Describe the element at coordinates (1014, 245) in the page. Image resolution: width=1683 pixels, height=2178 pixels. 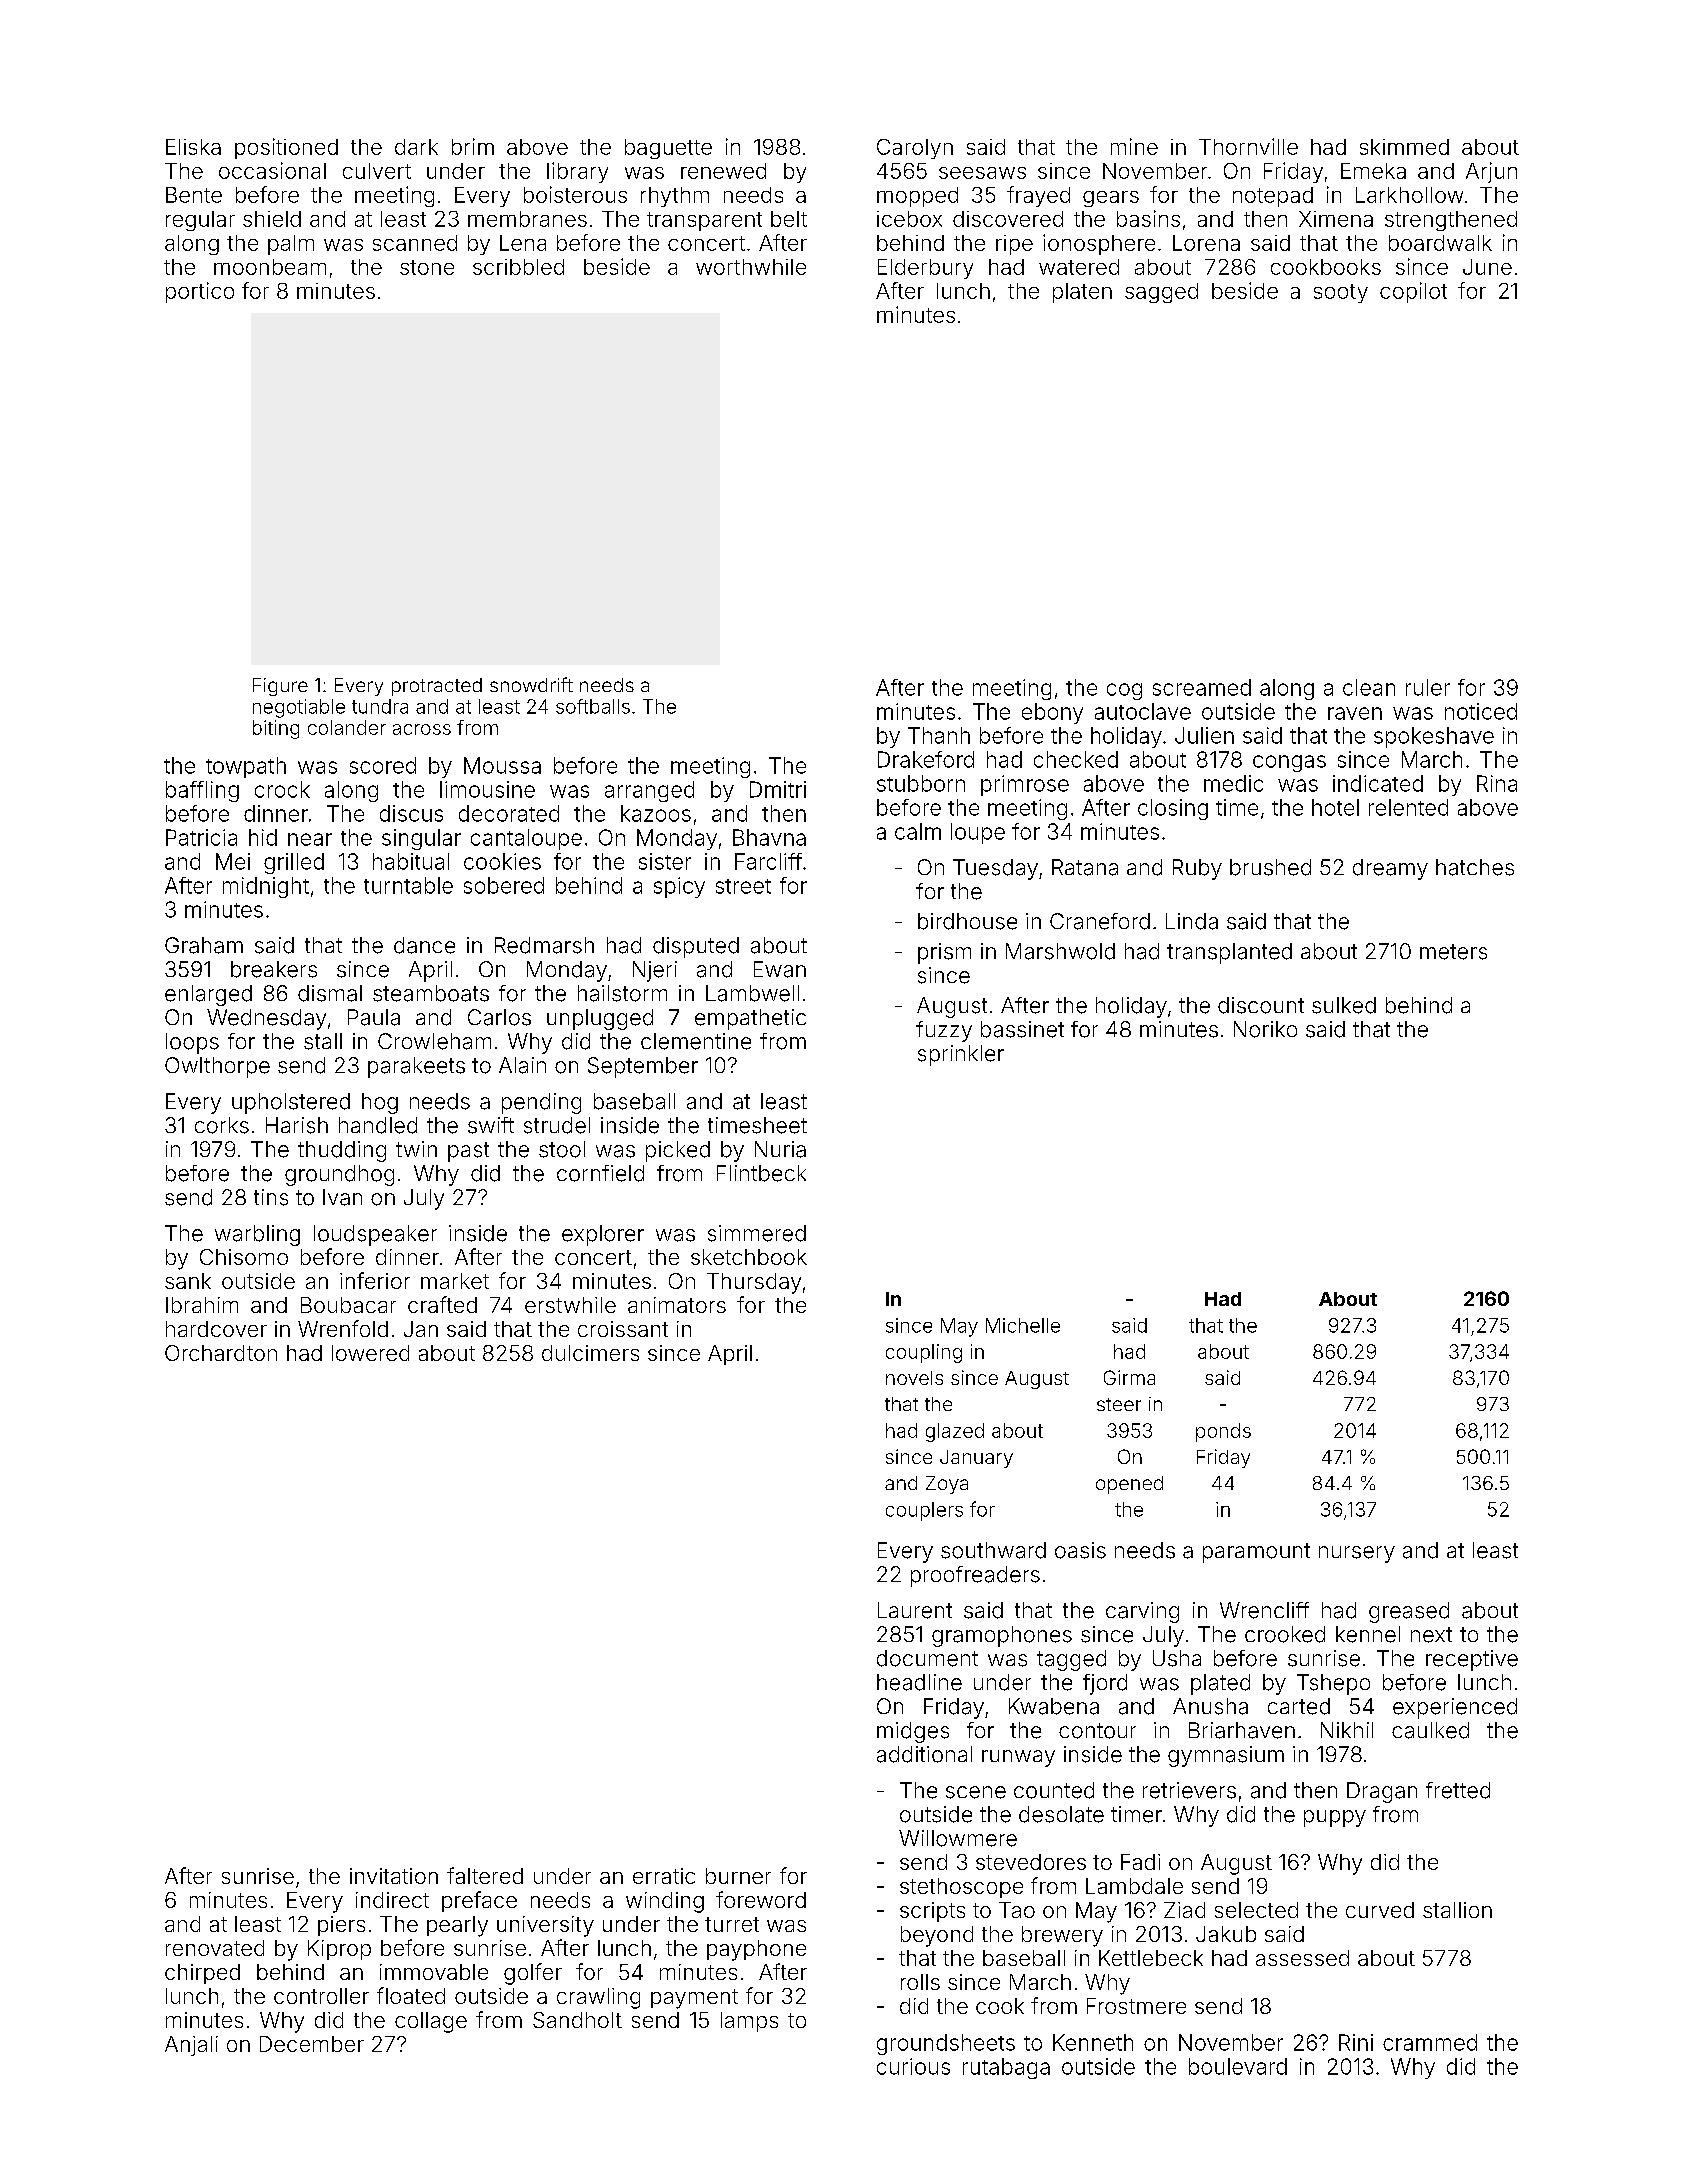
I see `ripe` at that location.
